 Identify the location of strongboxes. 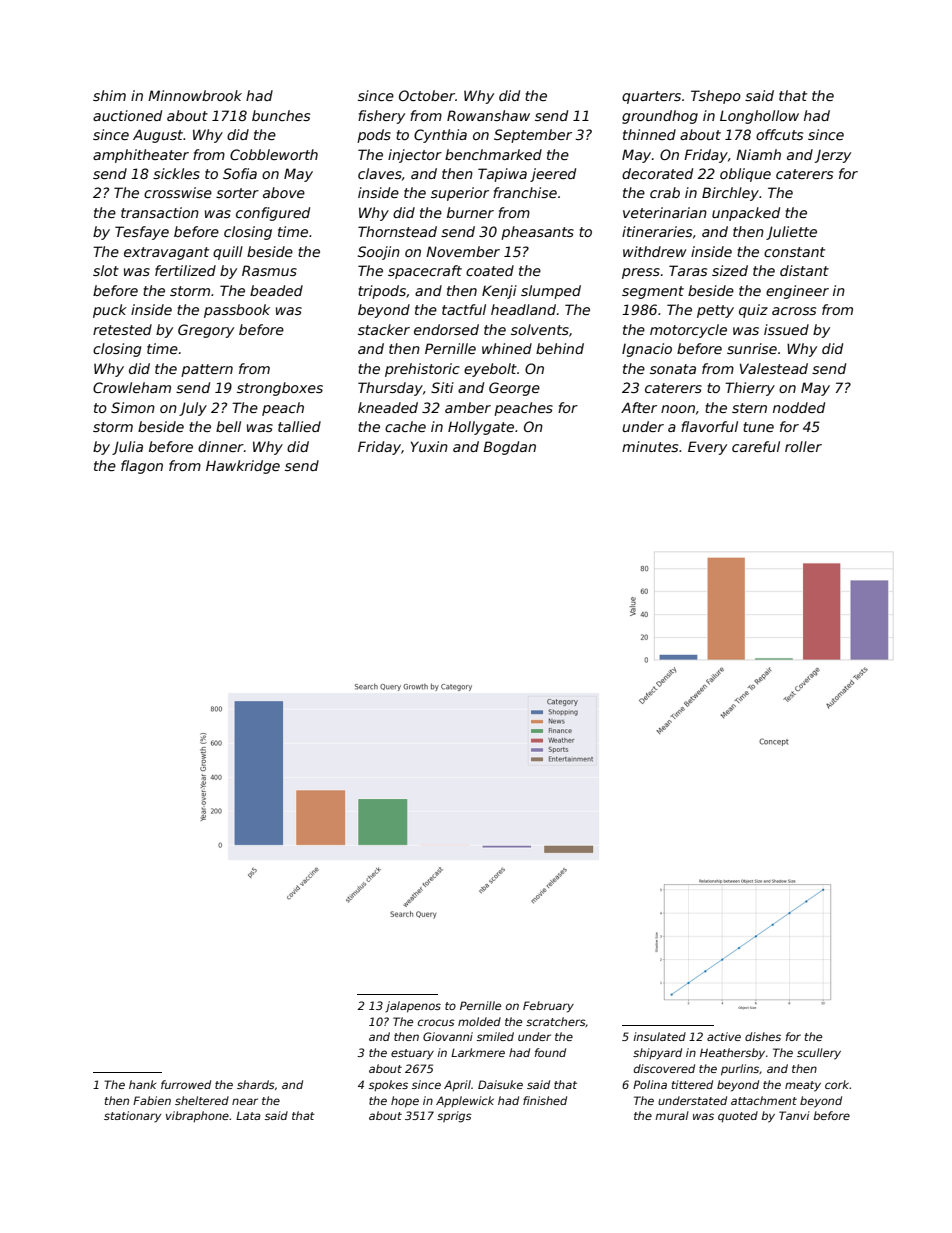
(280, 389).
